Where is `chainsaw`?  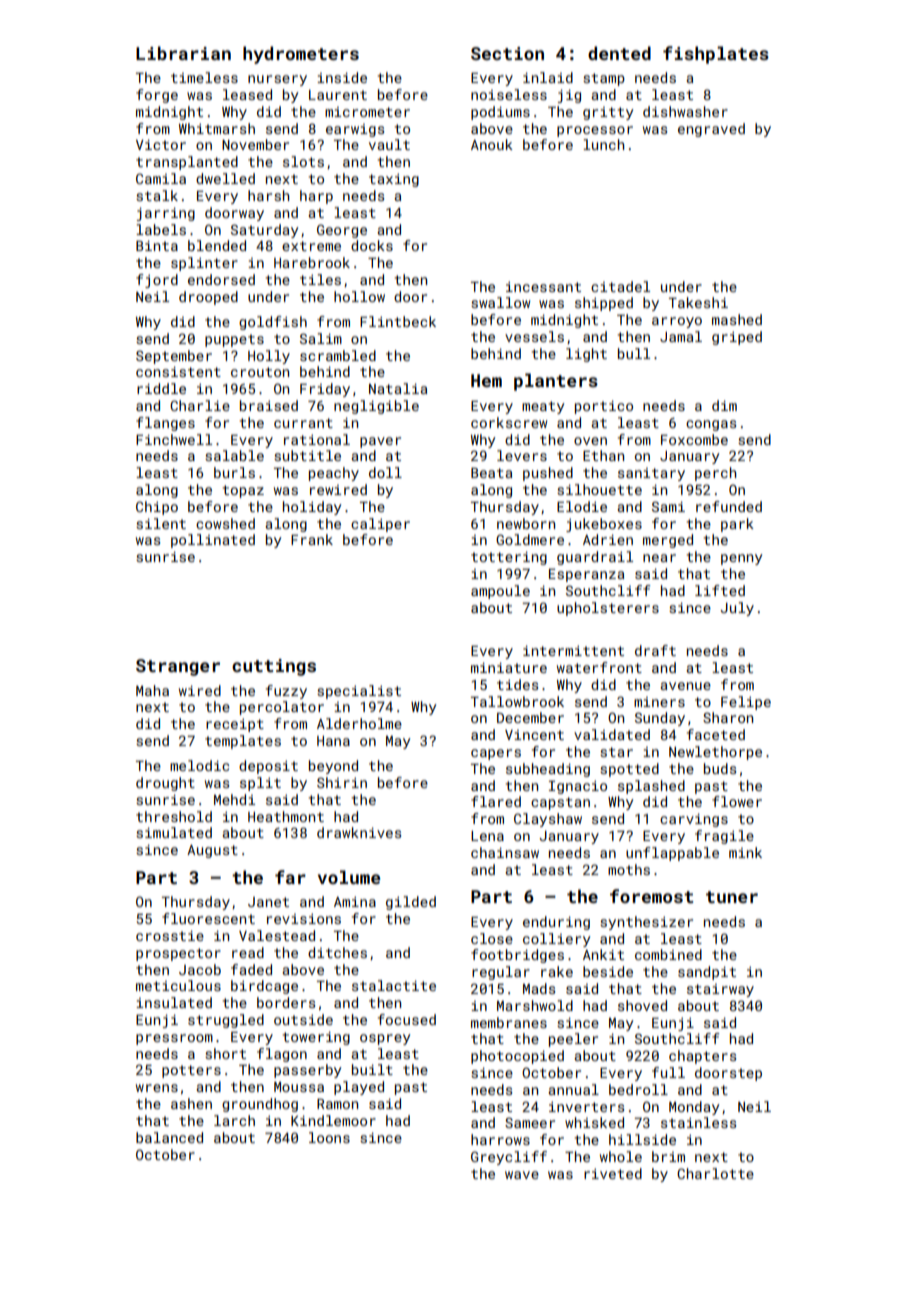
chainsaw is located at coordinates (505, 852).
